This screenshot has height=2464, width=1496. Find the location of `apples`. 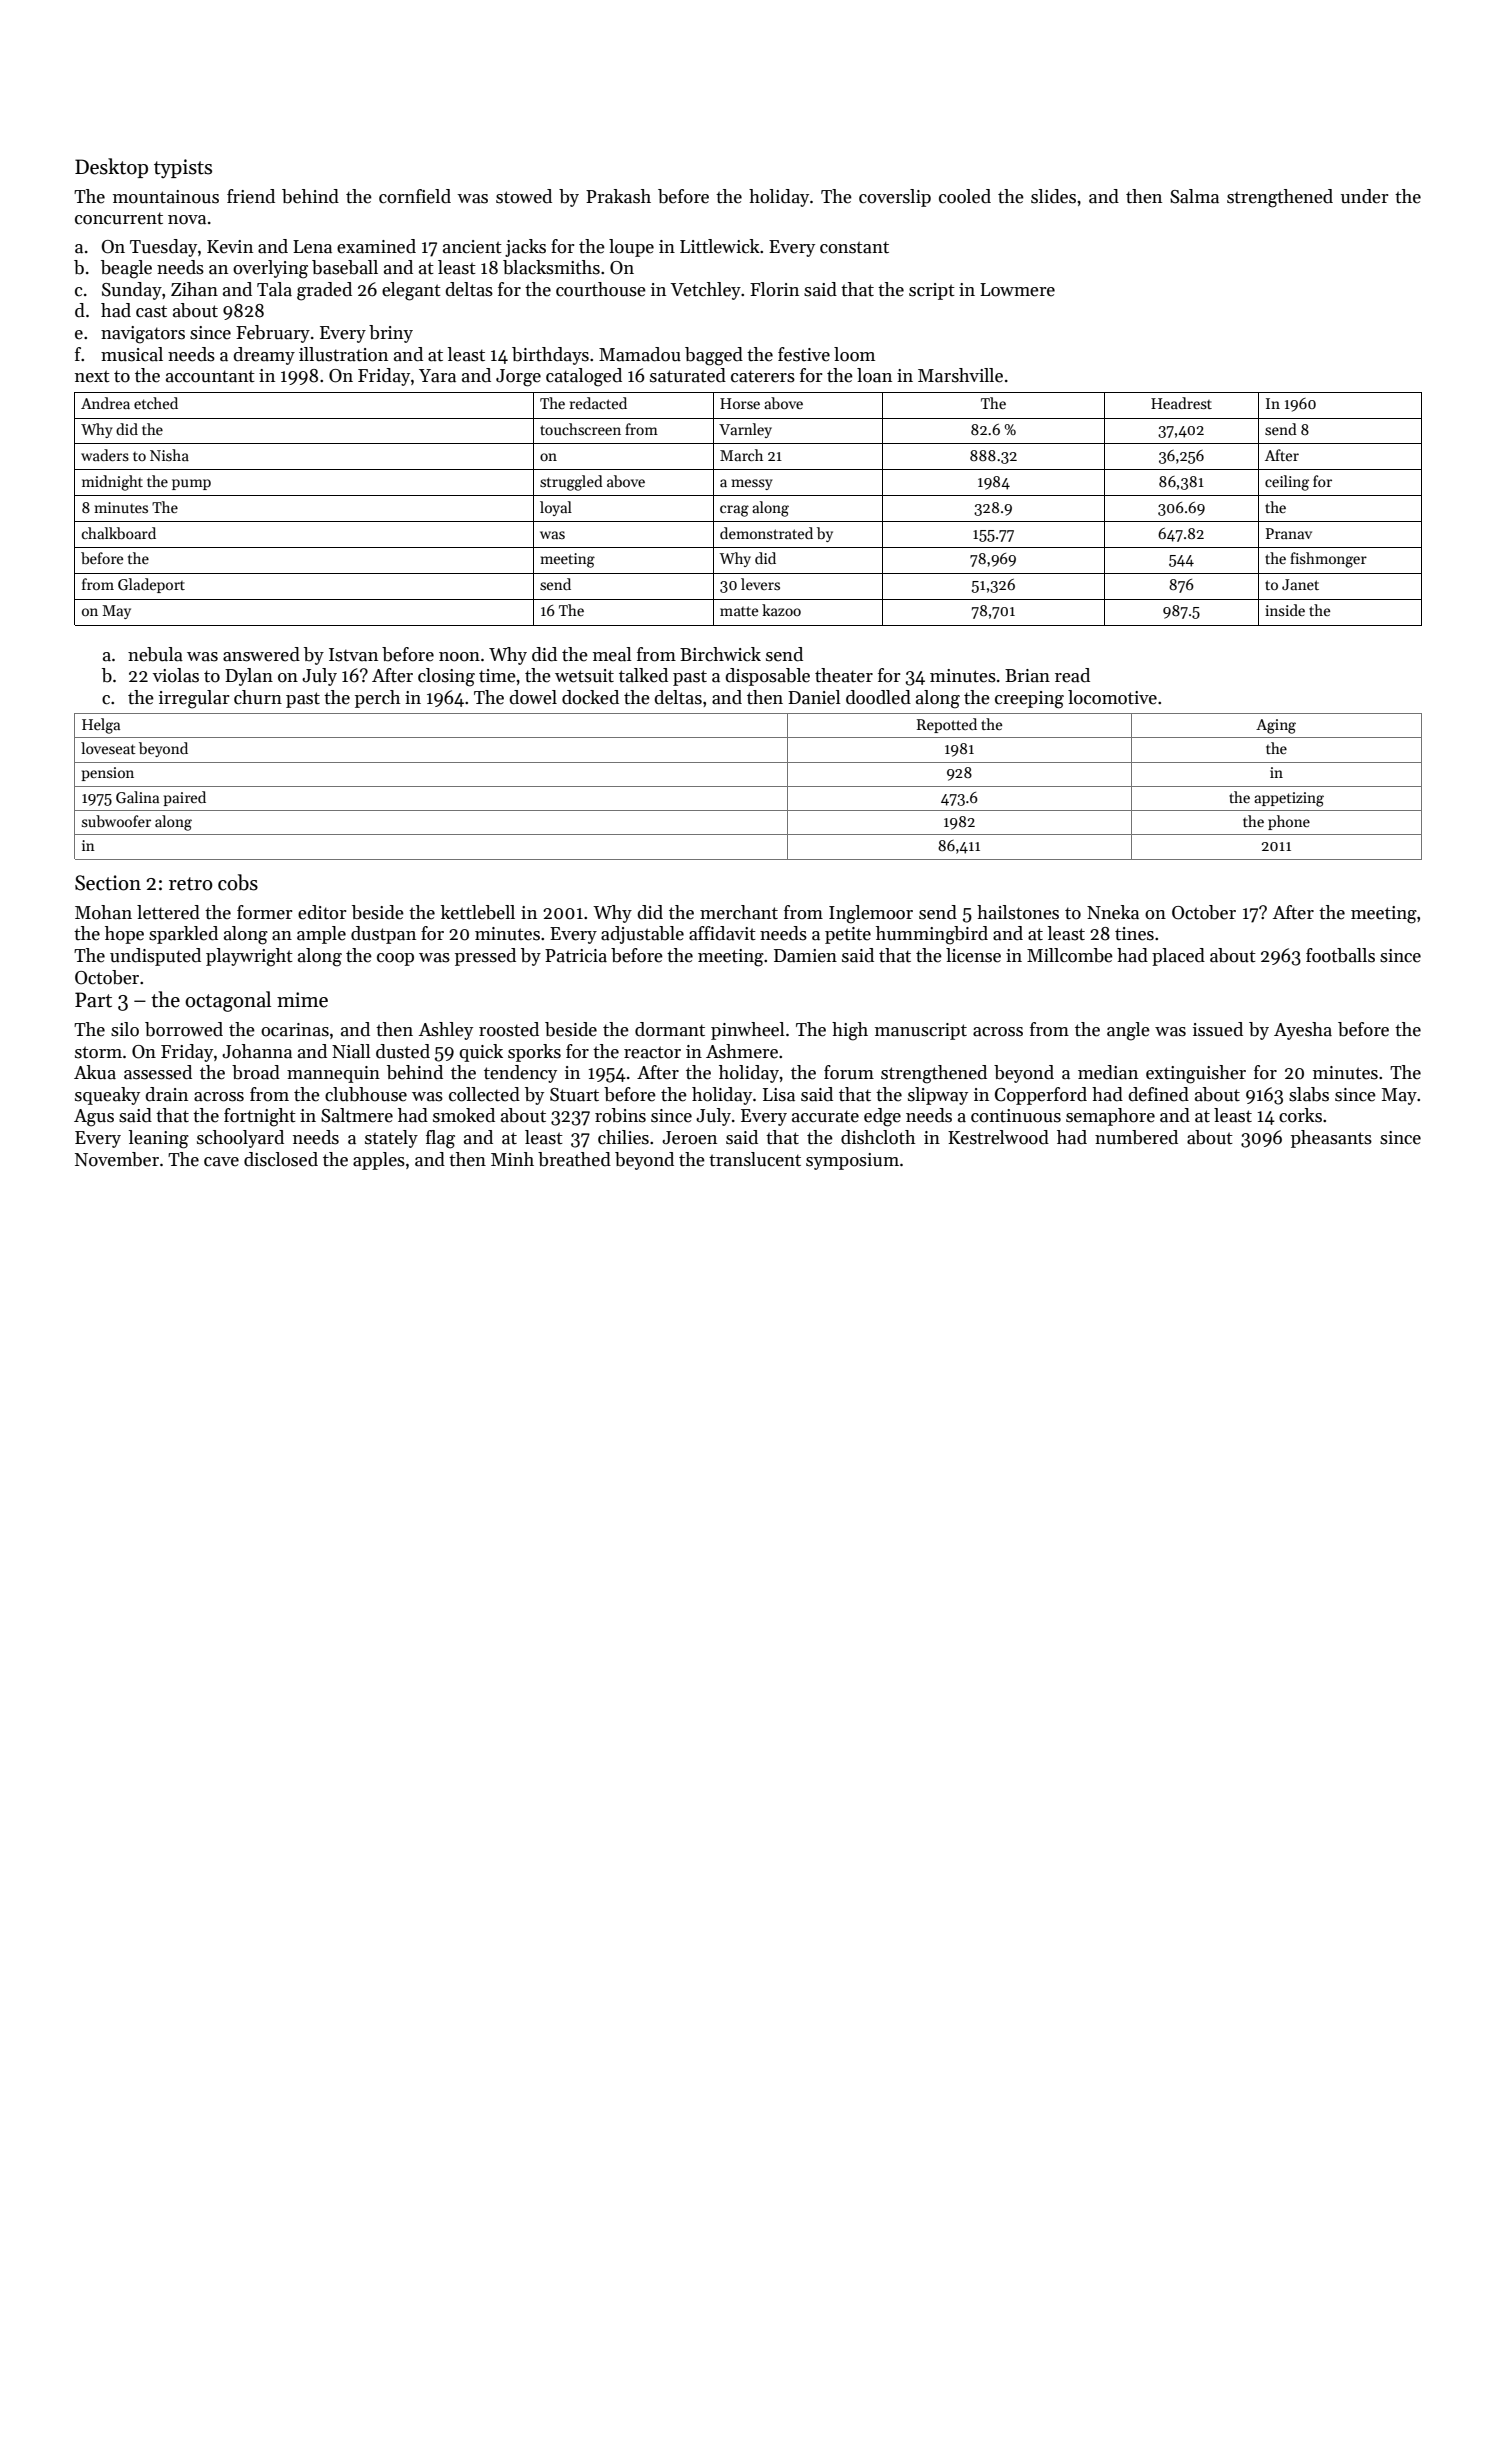

apples is located at coordinates (379, 1161).
